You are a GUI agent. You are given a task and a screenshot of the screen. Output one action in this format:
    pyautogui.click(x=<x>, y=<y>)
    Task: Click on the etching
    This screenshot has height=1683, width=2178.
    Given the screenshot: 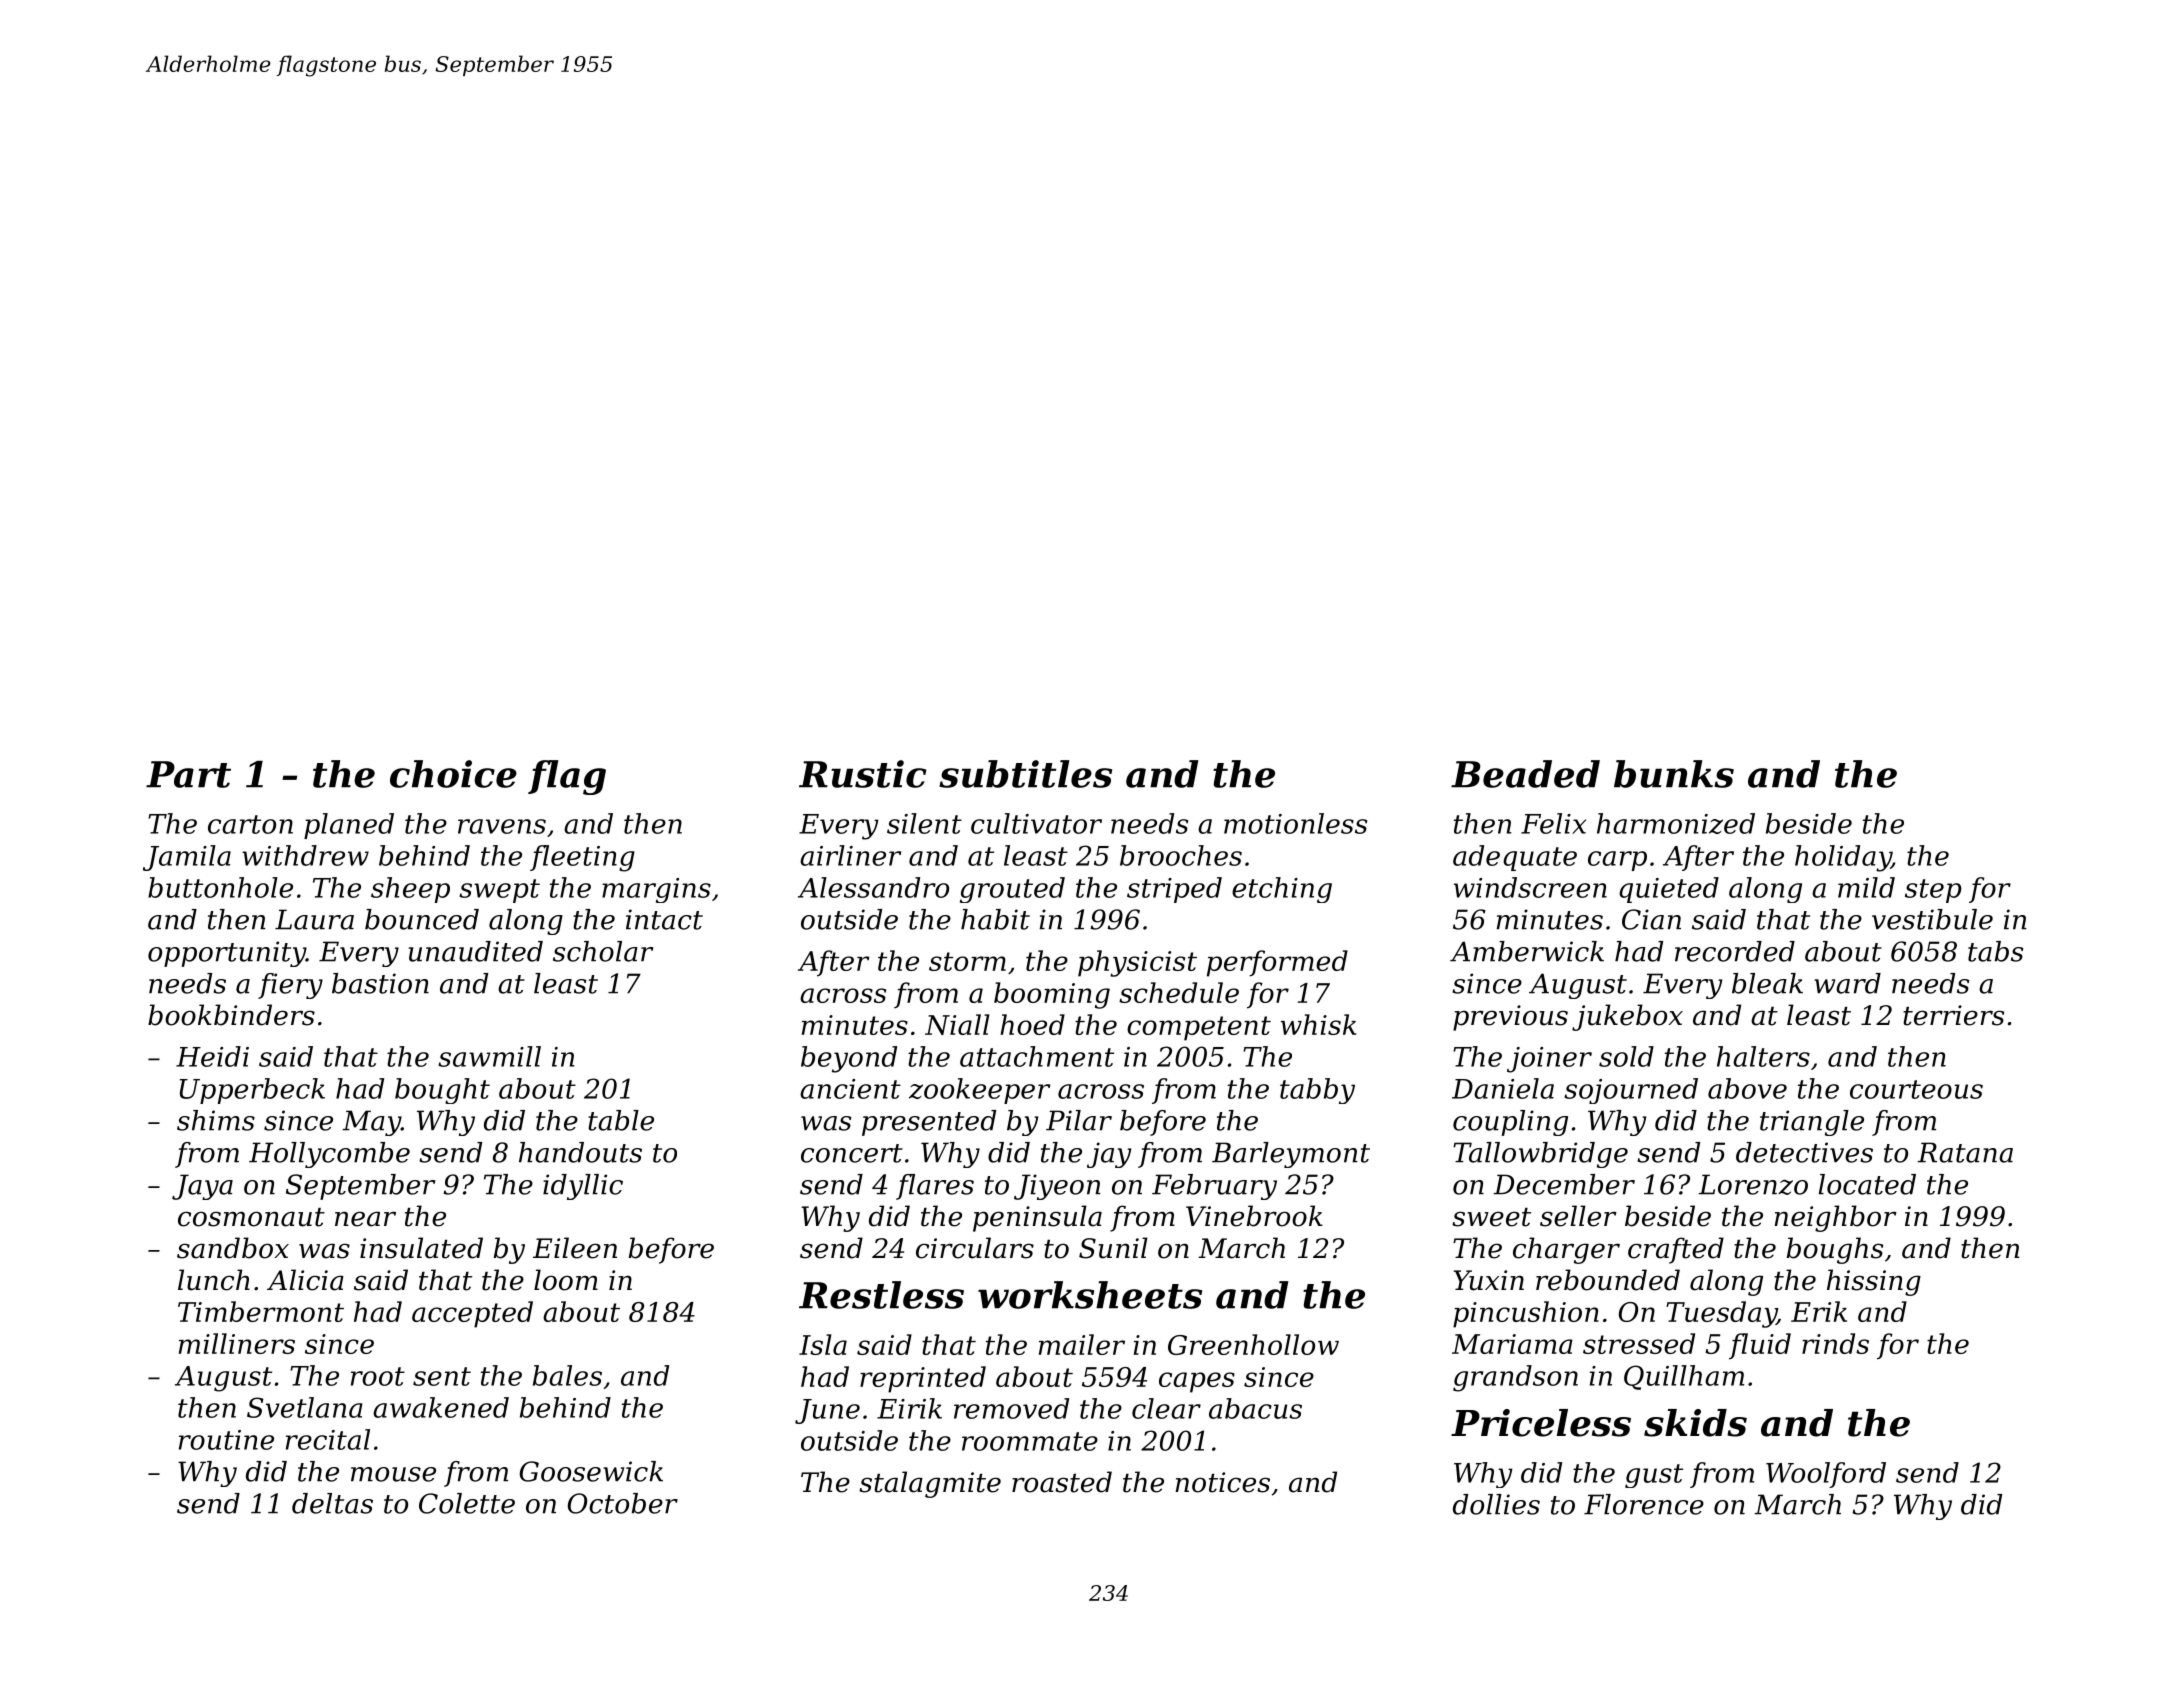 What is the action you would take?
    pyautogui.click(x=1282, y=890)
